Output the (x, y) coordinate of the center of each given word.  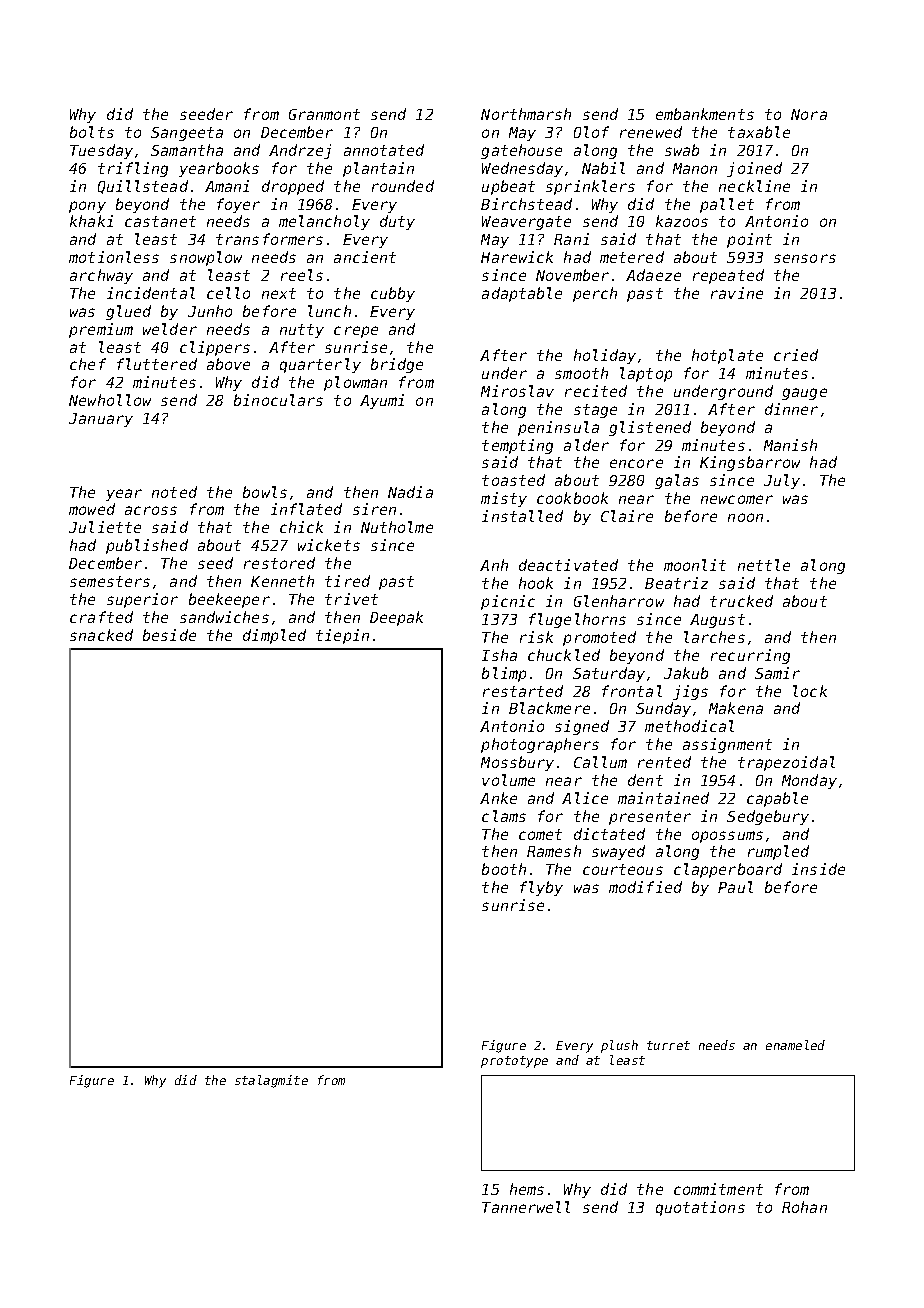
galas (677, 481)
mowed (92, 509)
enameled (795, 1045)
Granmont (324, 114)
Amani (227, 186)
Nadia (410, 492)
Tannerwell (526, 1207)
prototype (514, 1062)
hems (527, 1189)
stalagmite (271, 1081)
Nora (809, 114)
